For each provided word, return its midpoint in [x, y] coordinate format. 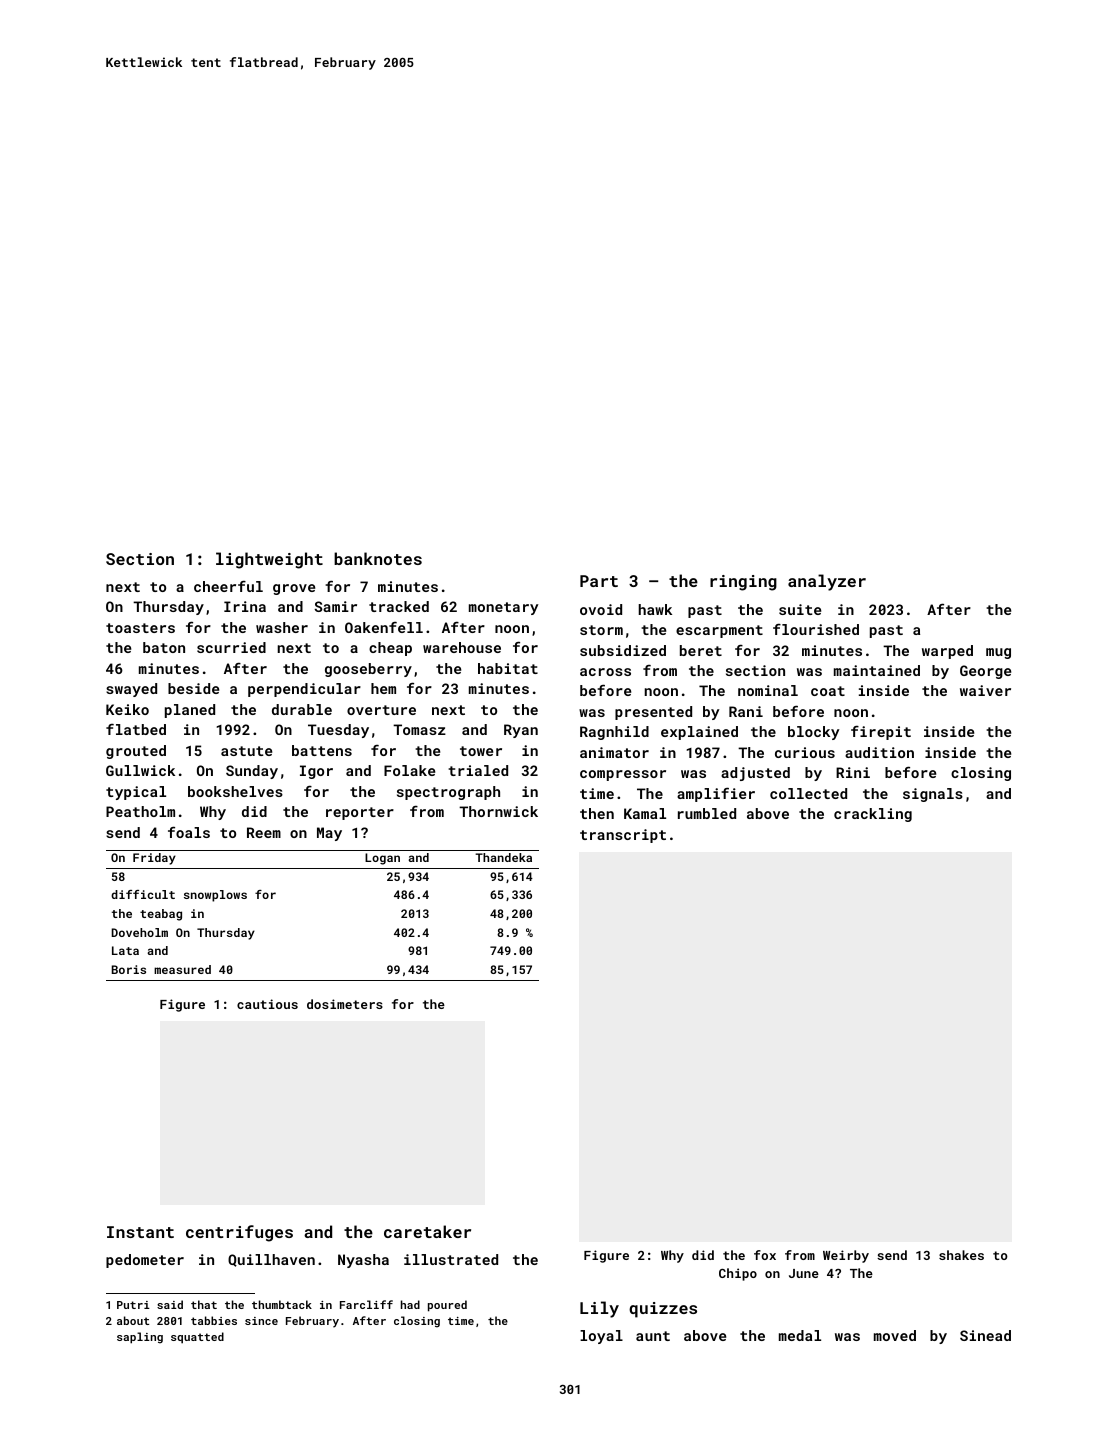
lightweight [269, 560]
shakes [961, 1255]
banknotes [378, 558]
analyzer [827, 582]
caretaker [427, 1231]
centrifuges [239, 1233]
